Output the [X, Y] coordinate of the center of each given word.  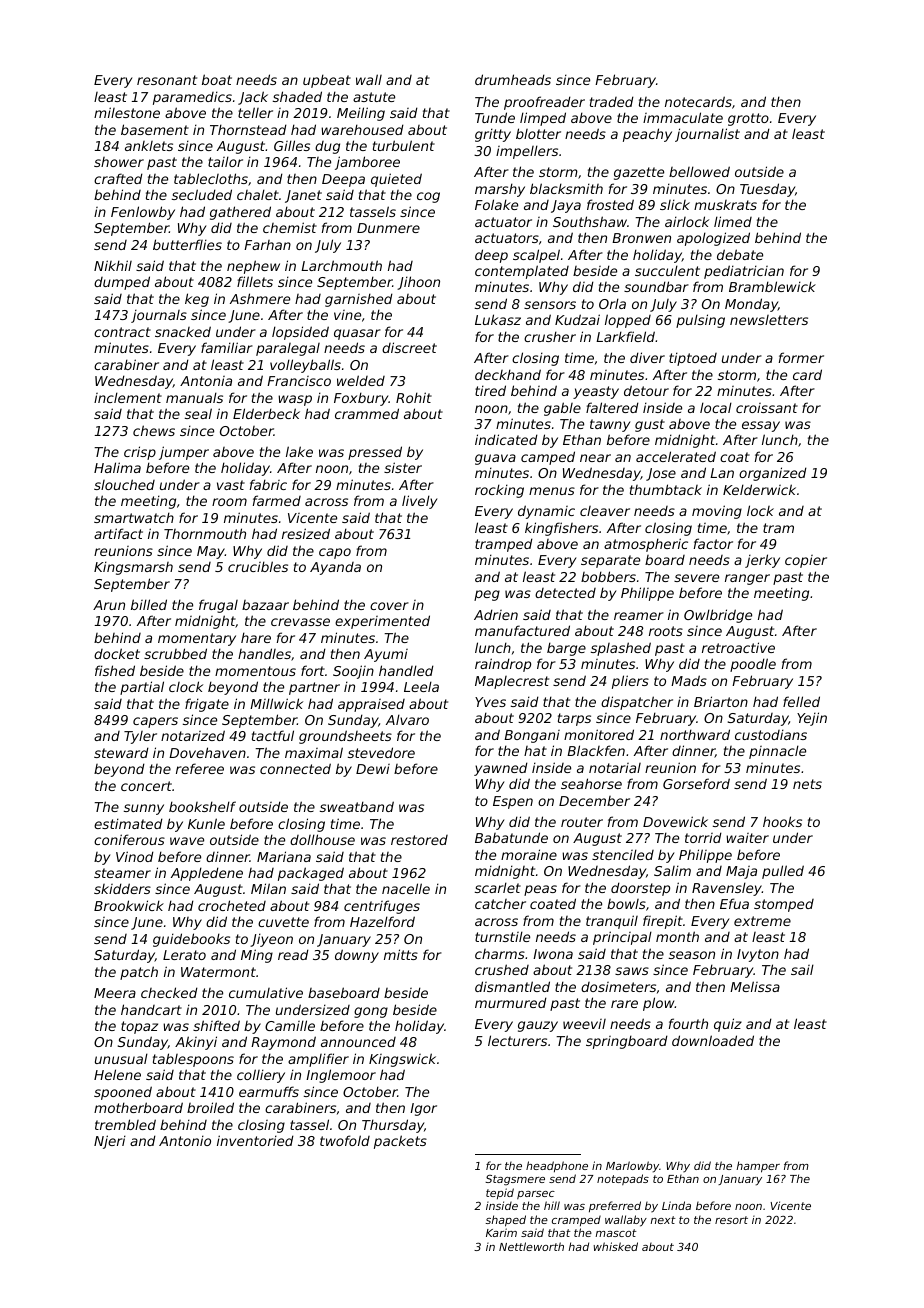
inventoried [255, 1140]
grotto [748, 119]
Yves [490, 702]
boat [217, 79]
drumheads [513, 79]
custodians [771, 734]
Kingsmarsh [133, 568]
